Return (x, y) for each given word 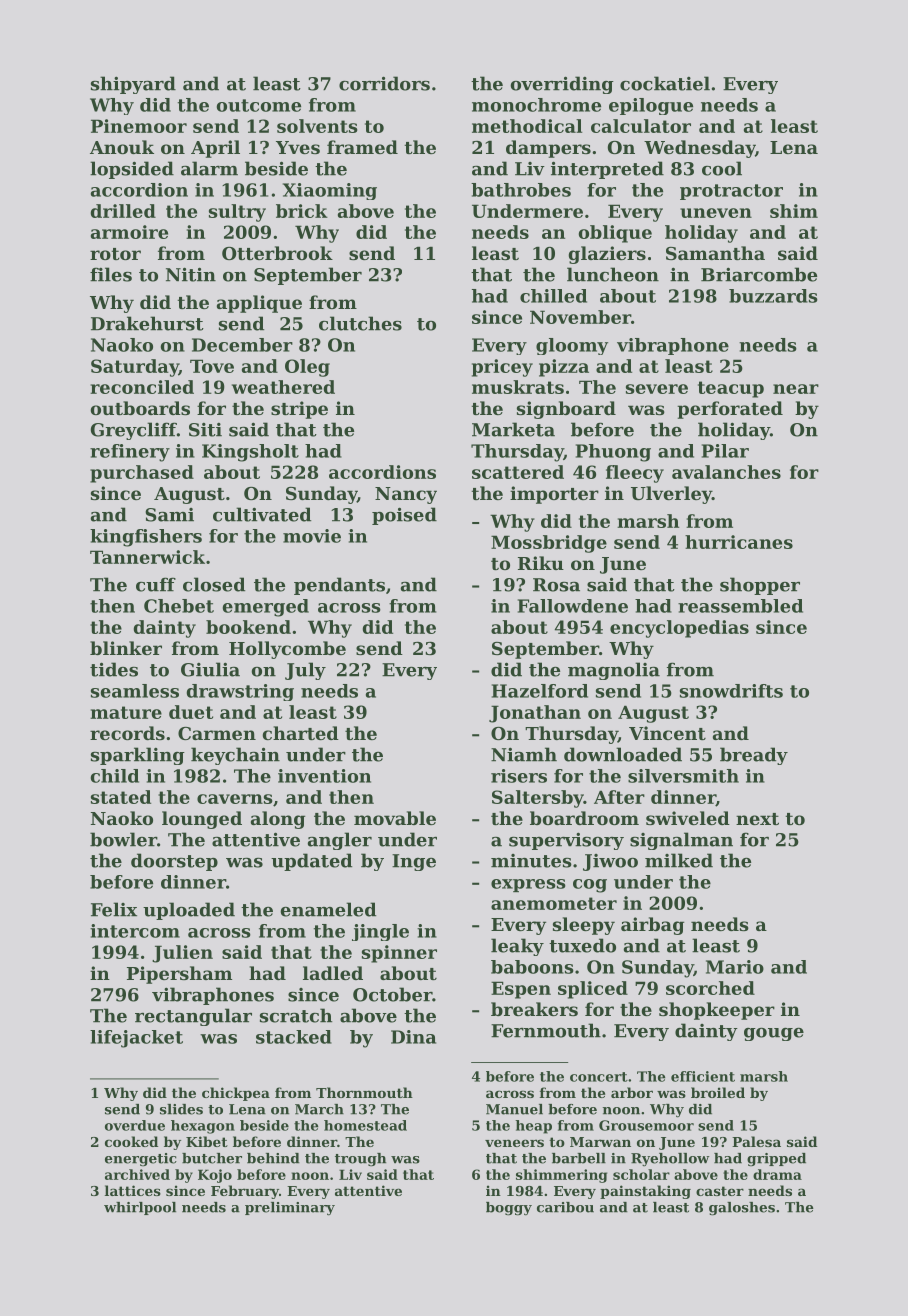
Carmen (217, 733)
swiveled (688, 818)
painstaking (645, 1192)
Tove (212, 366)
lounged (202, 820)
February (245, 1192)
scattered (518, 472)
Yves (298, 147)
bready (754, 756)
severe (657, 389)
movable (395, 818)
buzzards (773, 296)
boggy (509, 1209)
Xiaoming (330, 191)
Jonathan (535, 714)
